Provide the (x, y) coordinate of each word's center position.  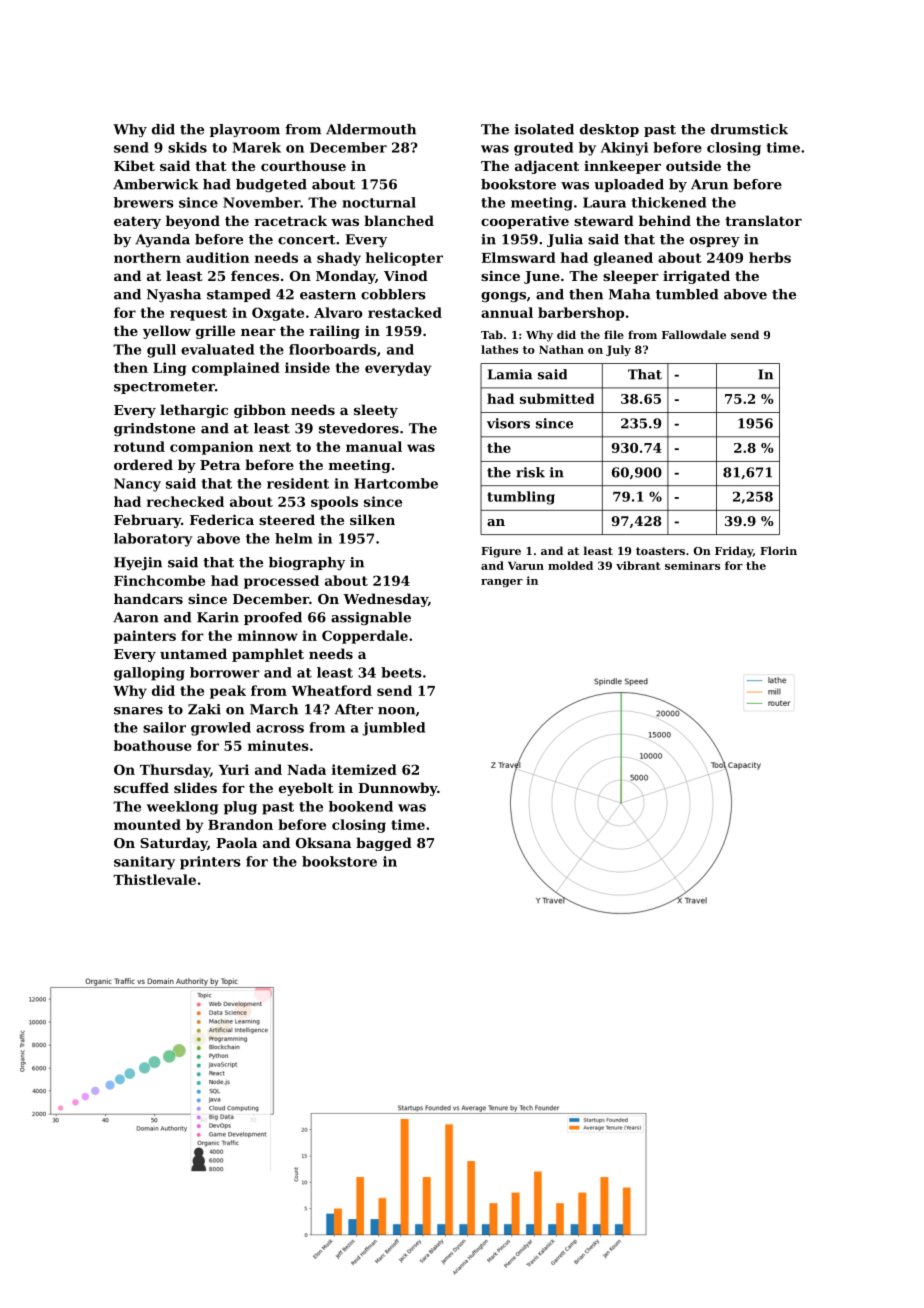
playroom (245, 130)
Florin (778, 550)
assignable (371, 618)
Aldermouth (371, 129)
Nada (306, 769)
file (614, 334)
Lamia (510, 374)
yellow (167, 332)
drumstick (749, 129)
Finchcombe (159, 580)
